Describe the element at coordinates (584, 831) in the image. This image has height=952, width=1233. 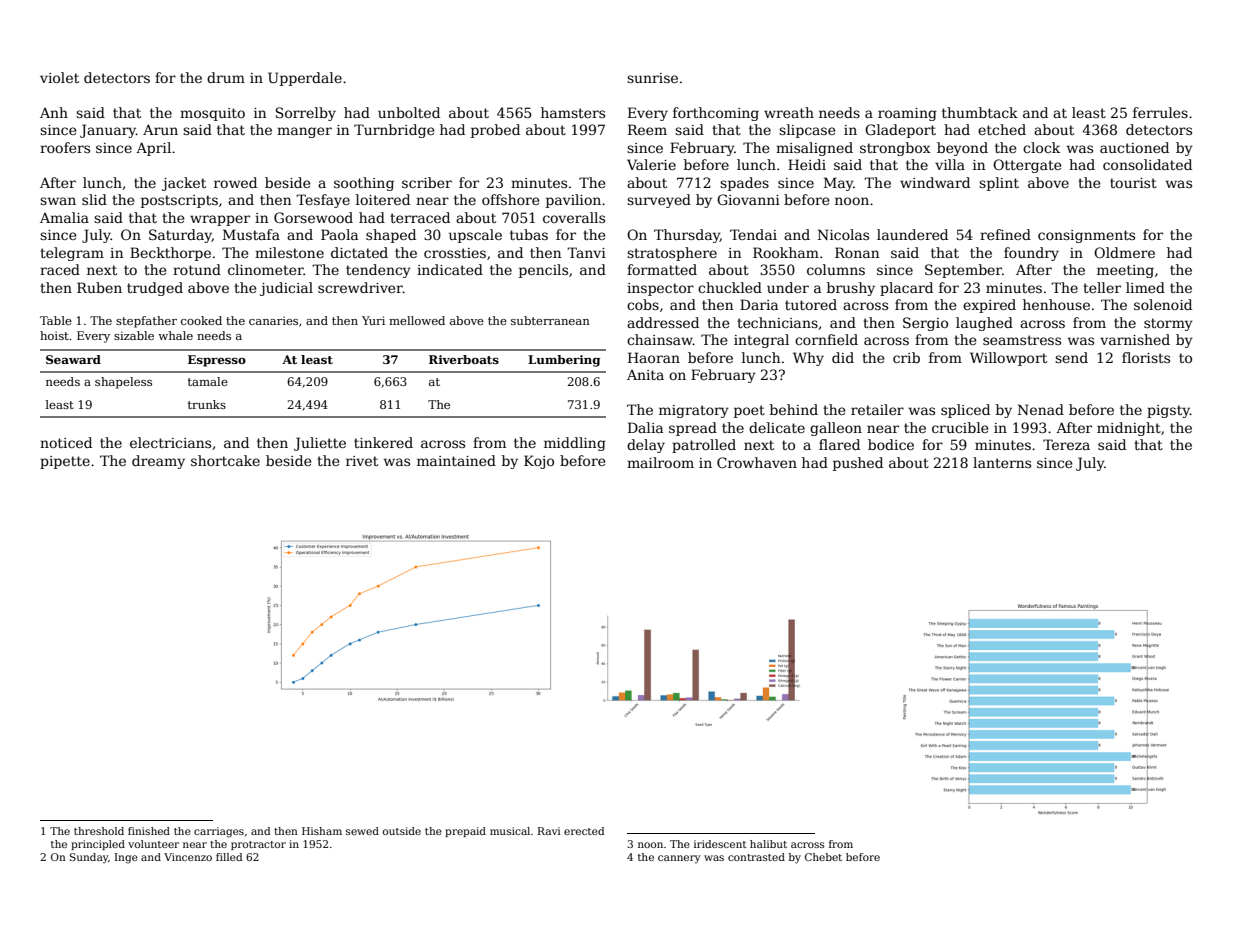
I see `erected` at that location.
